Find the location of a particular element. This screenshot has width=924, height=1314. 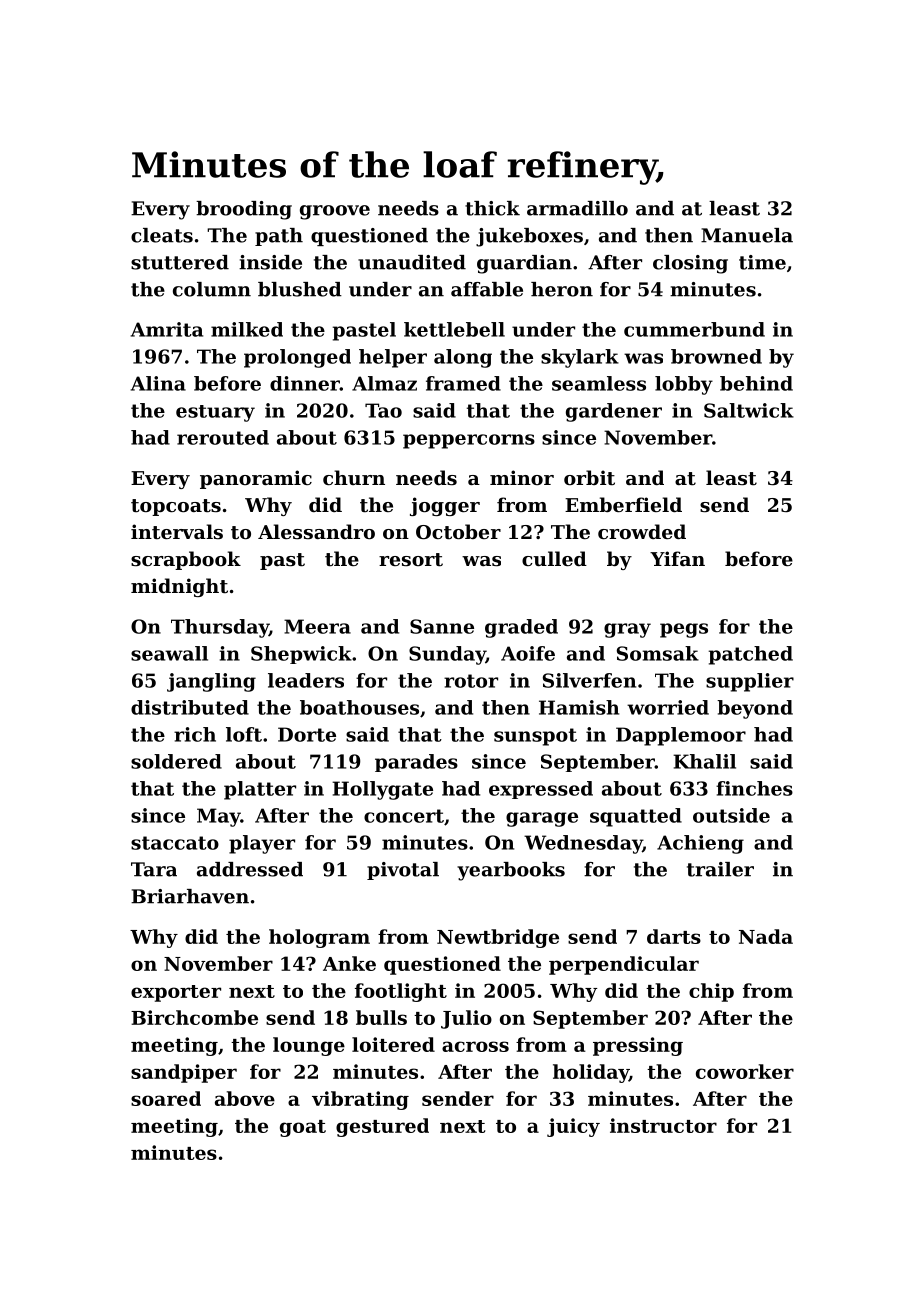

seawall is located at coordinates (169, 653).
